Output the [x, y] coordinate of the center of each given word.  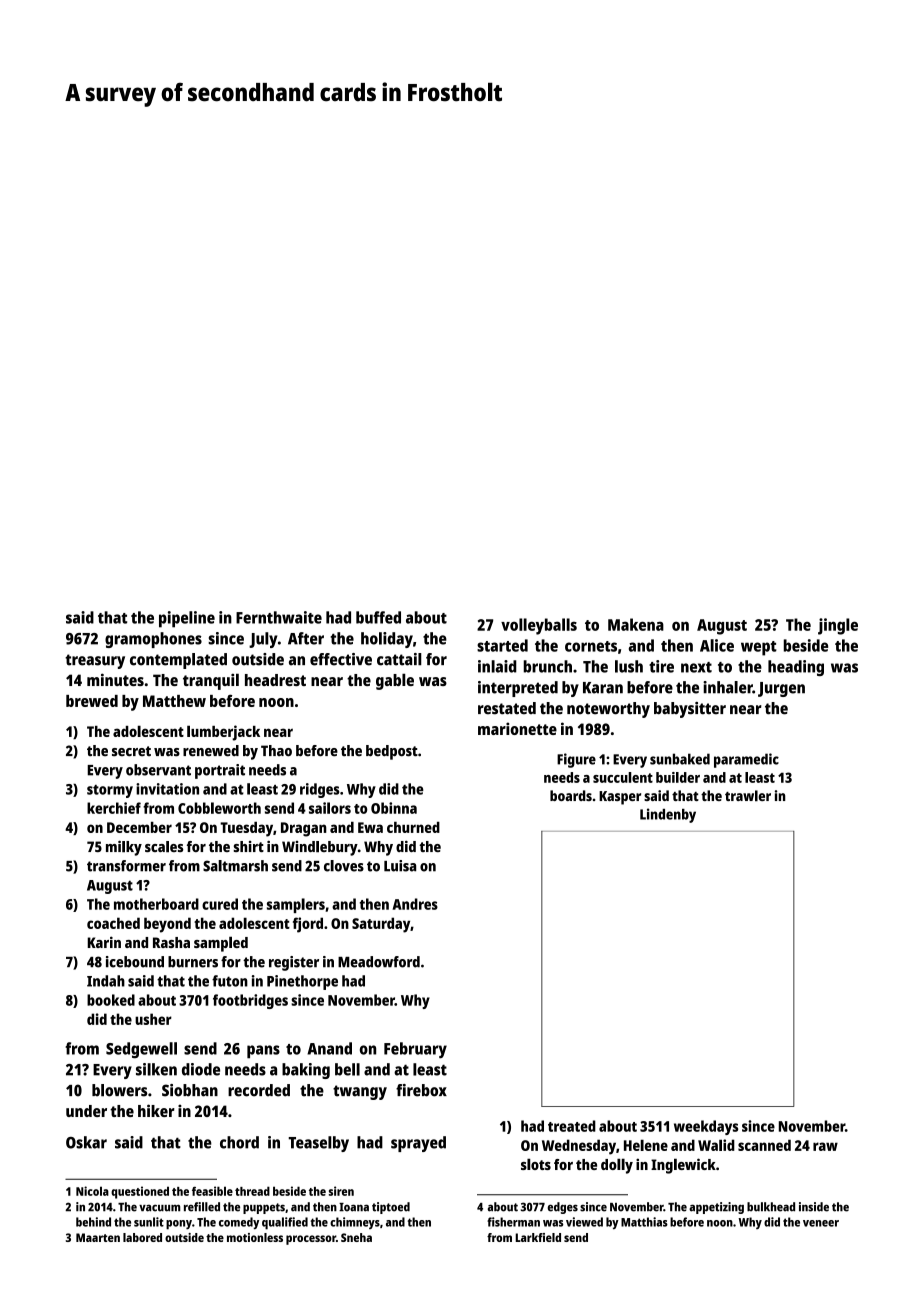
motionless [255, 1237]
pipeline [187, 619]
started [502, 645]
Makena [636, 624]
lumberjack [223, 733]
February [415, 1050]
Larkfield [538, 1237]
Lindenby [668, 815]
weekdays [706, 1127]
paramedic [746, 760]
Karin [104, 942]
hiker [156, 1110]
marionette [517, 728]
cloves [344, 866]
